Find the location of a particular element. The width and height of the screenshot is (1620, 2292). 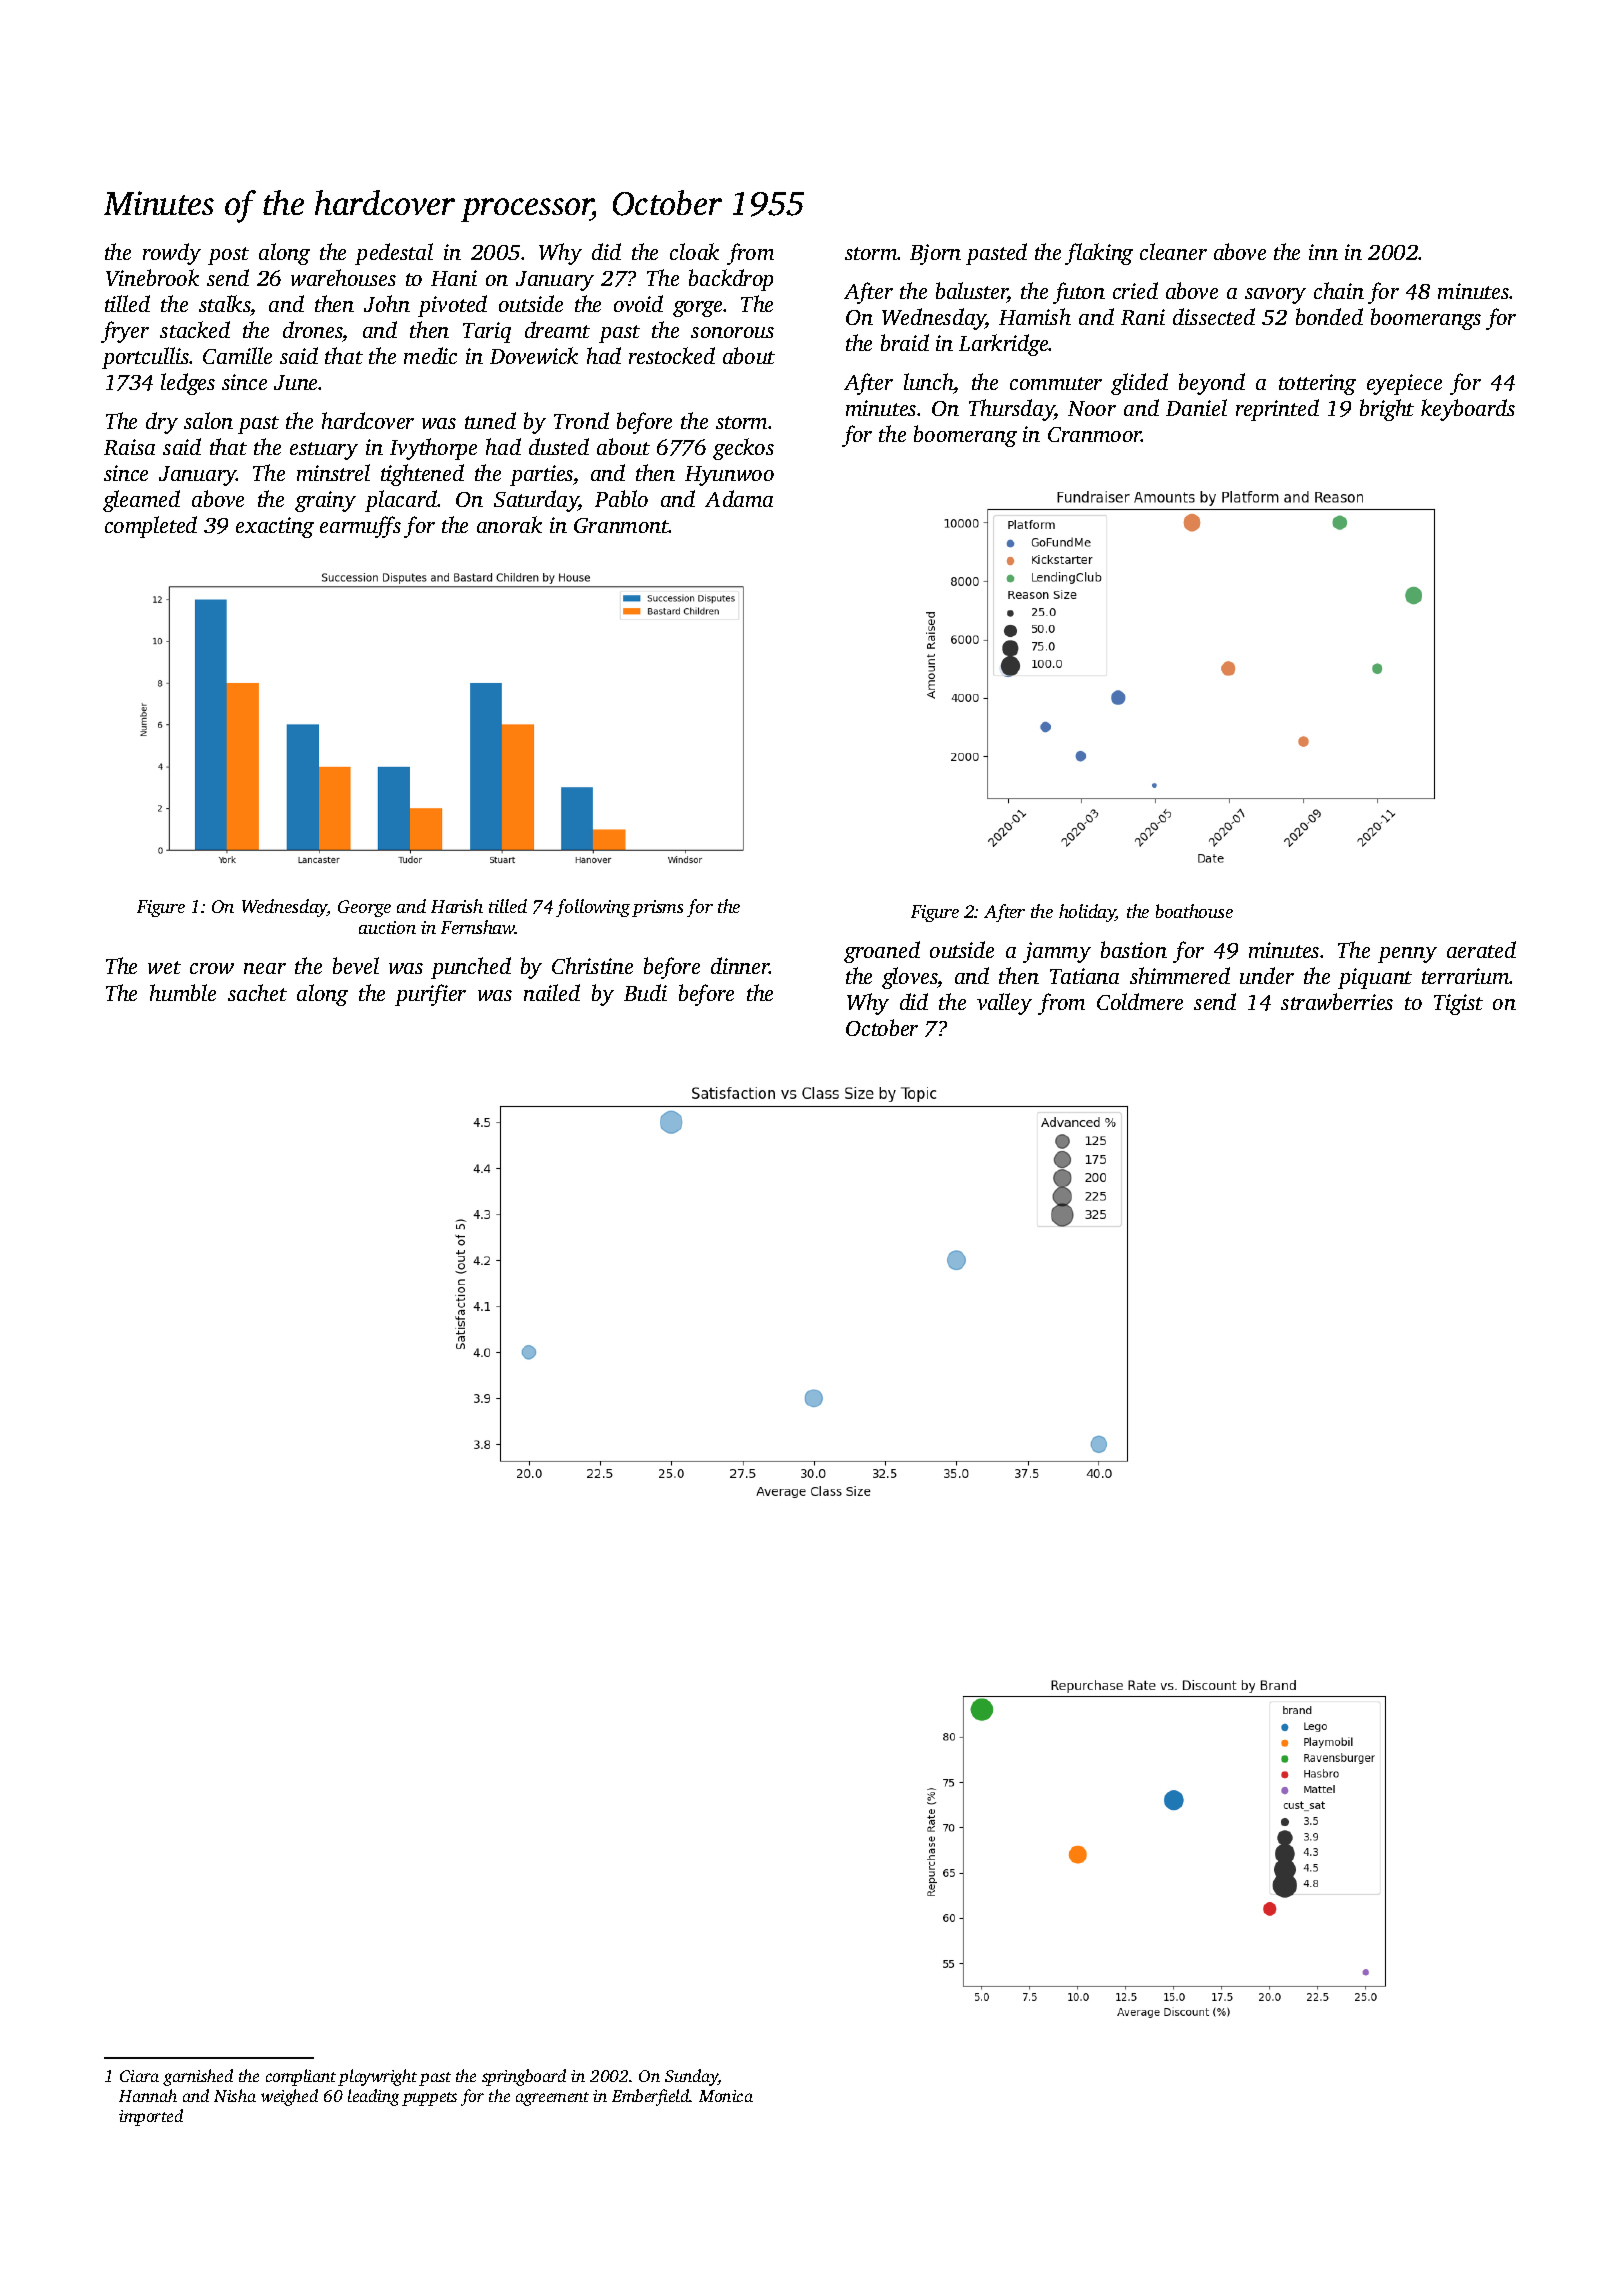

drones is located at coordinates (313, 329).
